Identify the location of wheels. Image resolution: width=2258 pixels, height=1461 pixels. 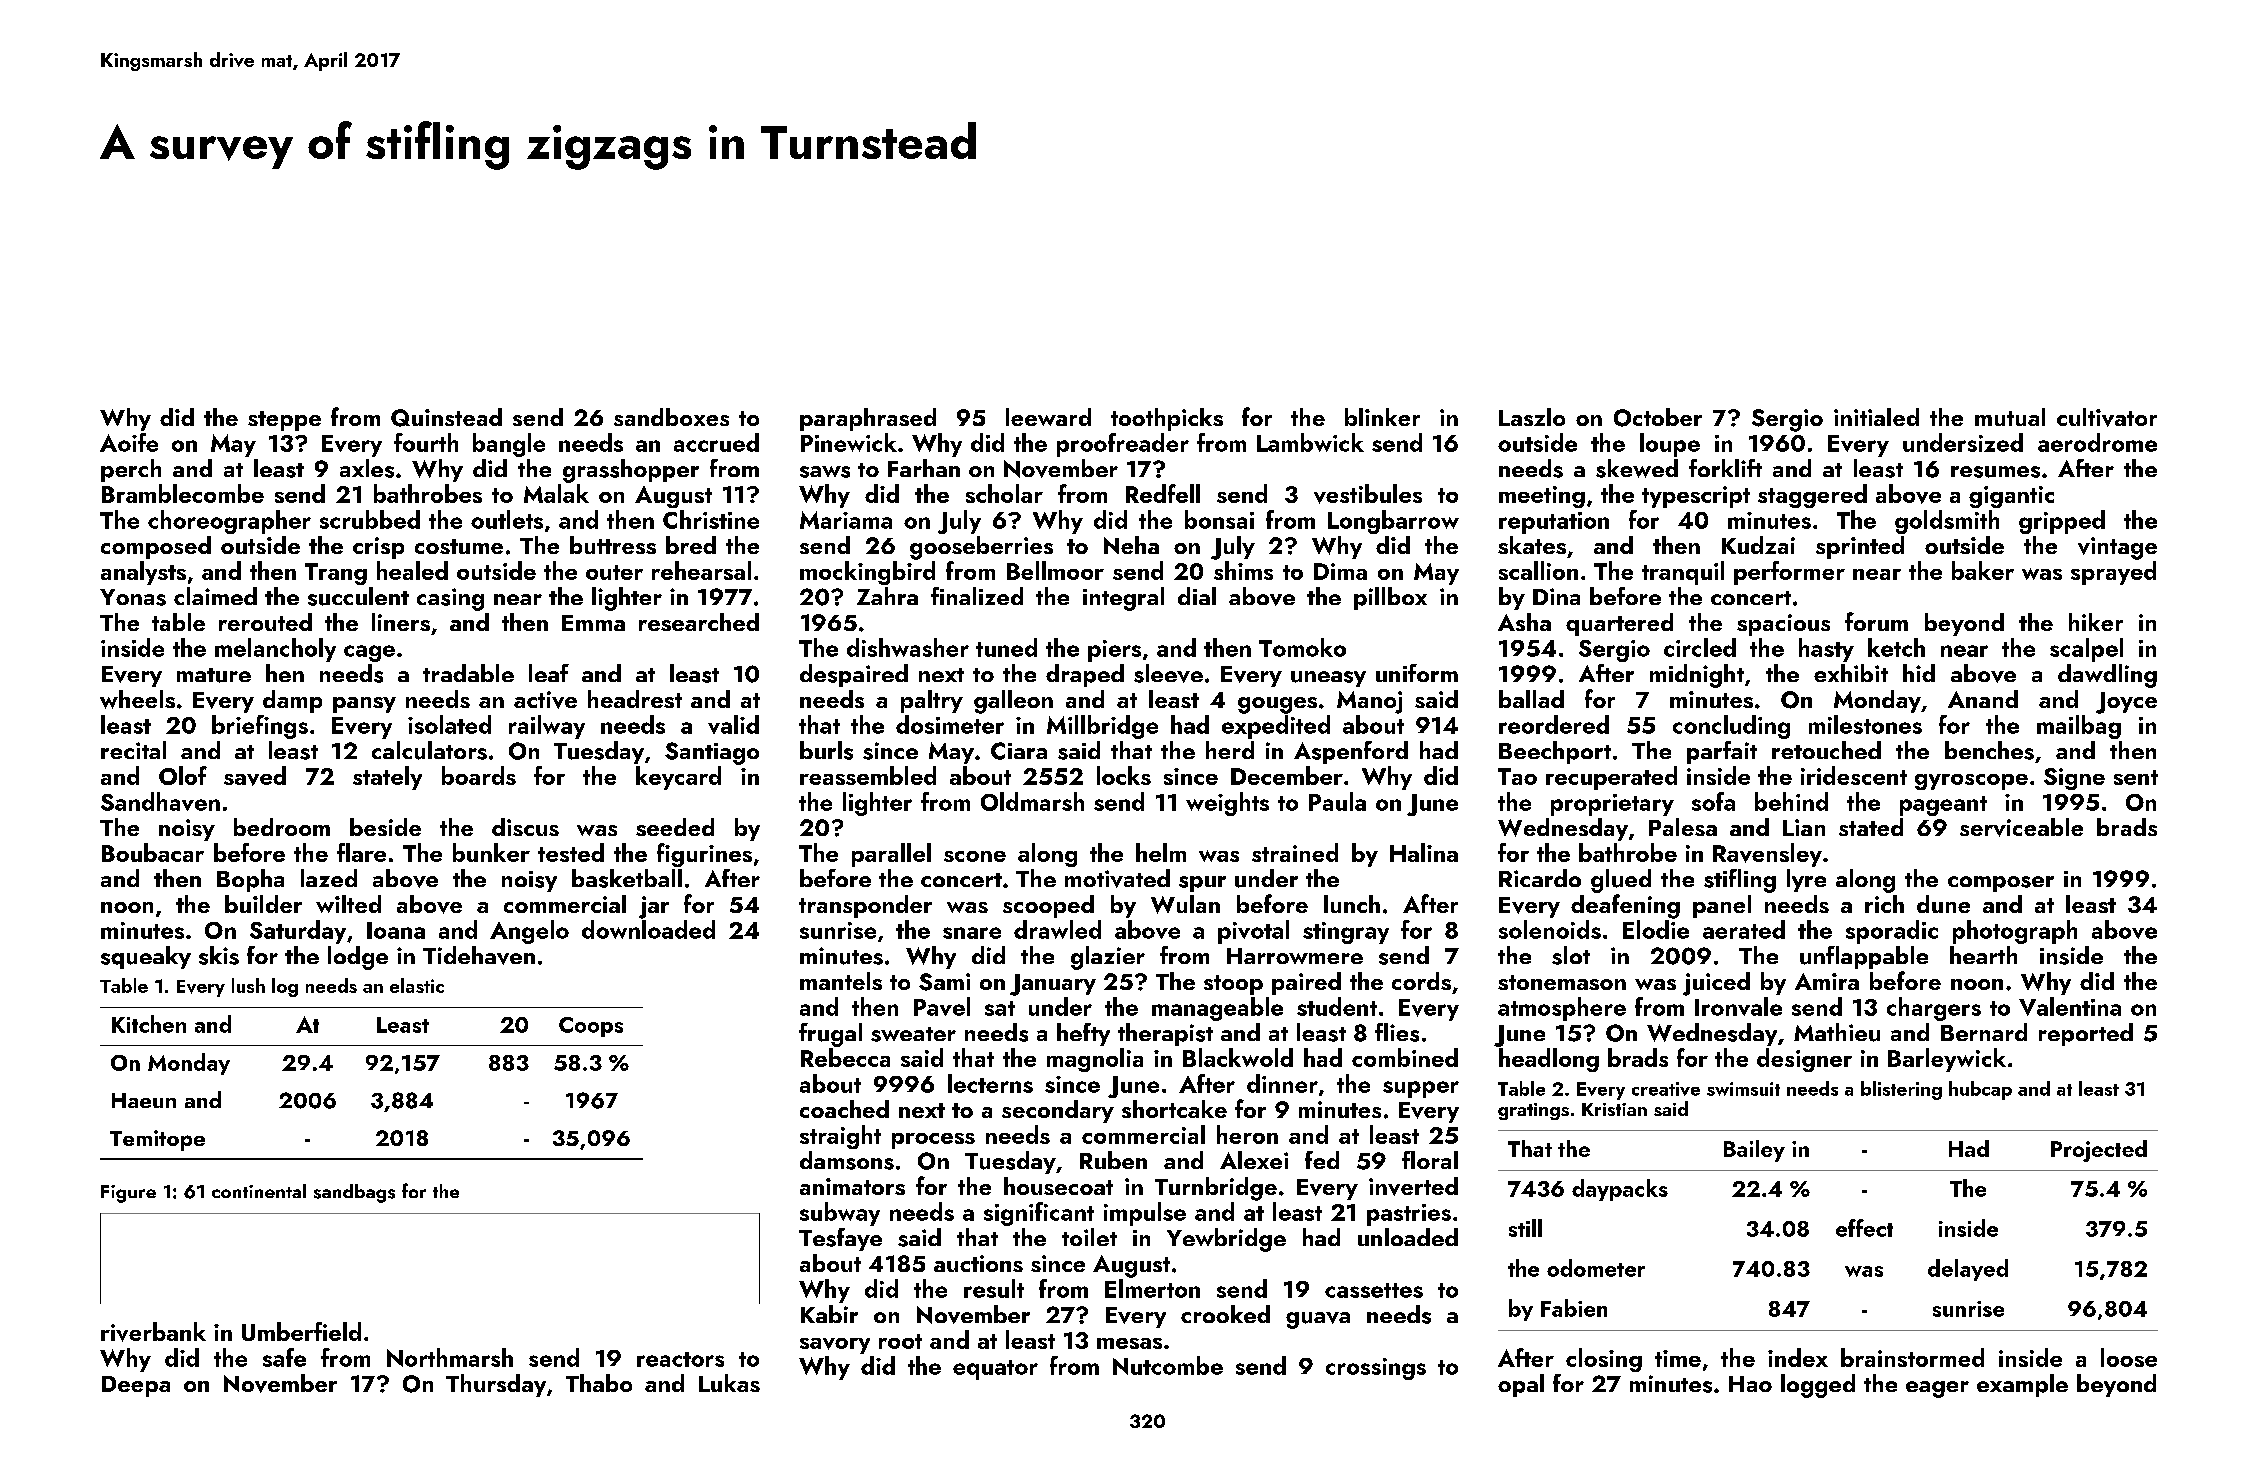
(137, 699).
